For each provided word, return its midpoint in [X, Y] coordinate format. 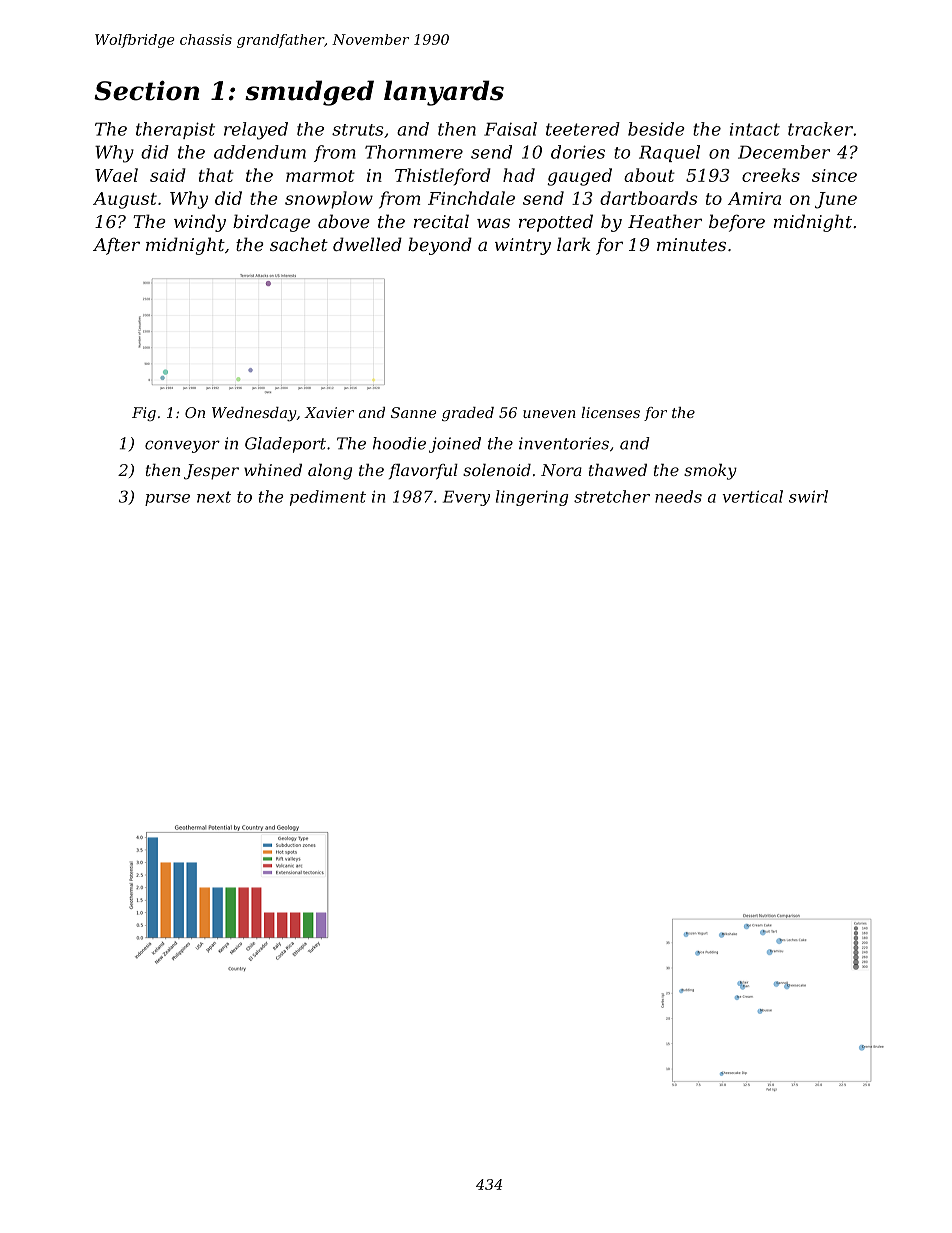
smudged [309, 93]
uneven [549, 414]
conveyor [182, 446]
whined [273, 470]
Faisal [510, 129]
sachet [299, 244]
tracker [820, 129]
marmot [320, 176]
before [737, 223]
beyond [440, 246]
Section [146, 91]
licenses [610, 412]
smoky [710, 472]
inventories [564, 443]
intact [755, 129]
